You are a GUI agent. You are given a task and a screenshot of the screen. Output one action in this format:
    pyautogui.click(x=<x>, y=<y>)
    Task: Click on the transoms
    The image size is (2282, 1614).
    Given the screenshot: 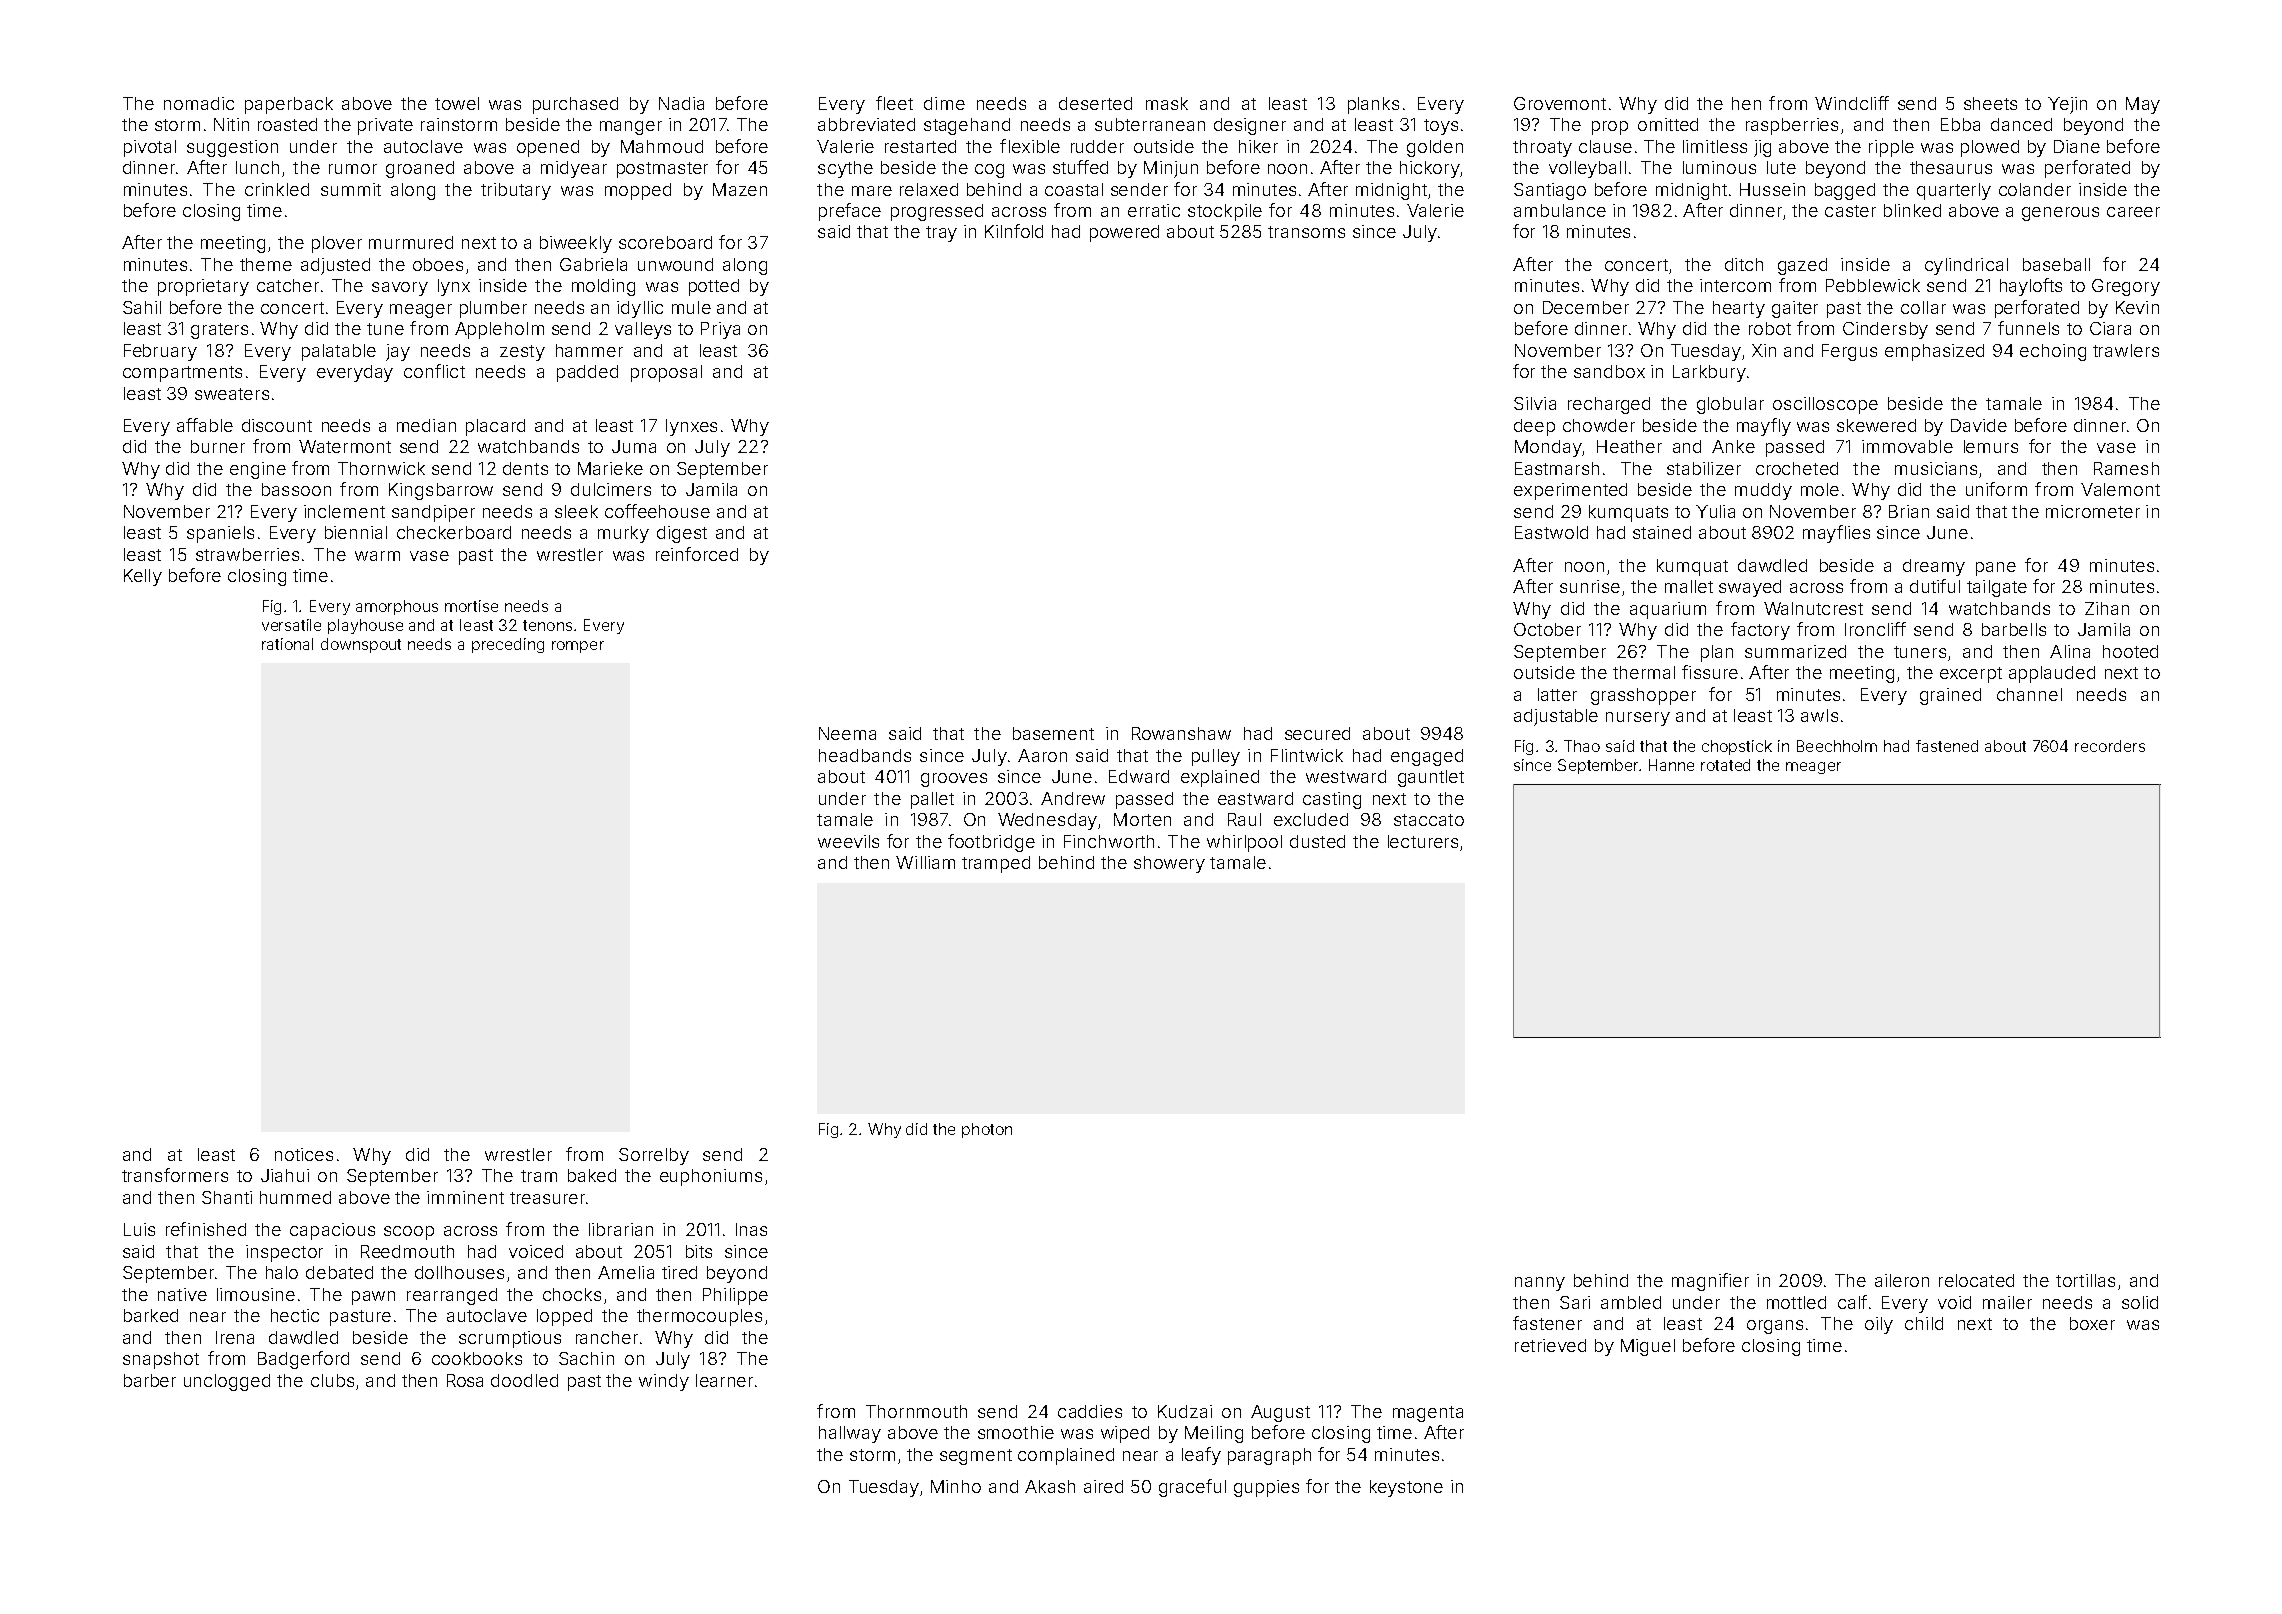 What is the action you would take?
    pyautogui.click(x=1306, y=232)
